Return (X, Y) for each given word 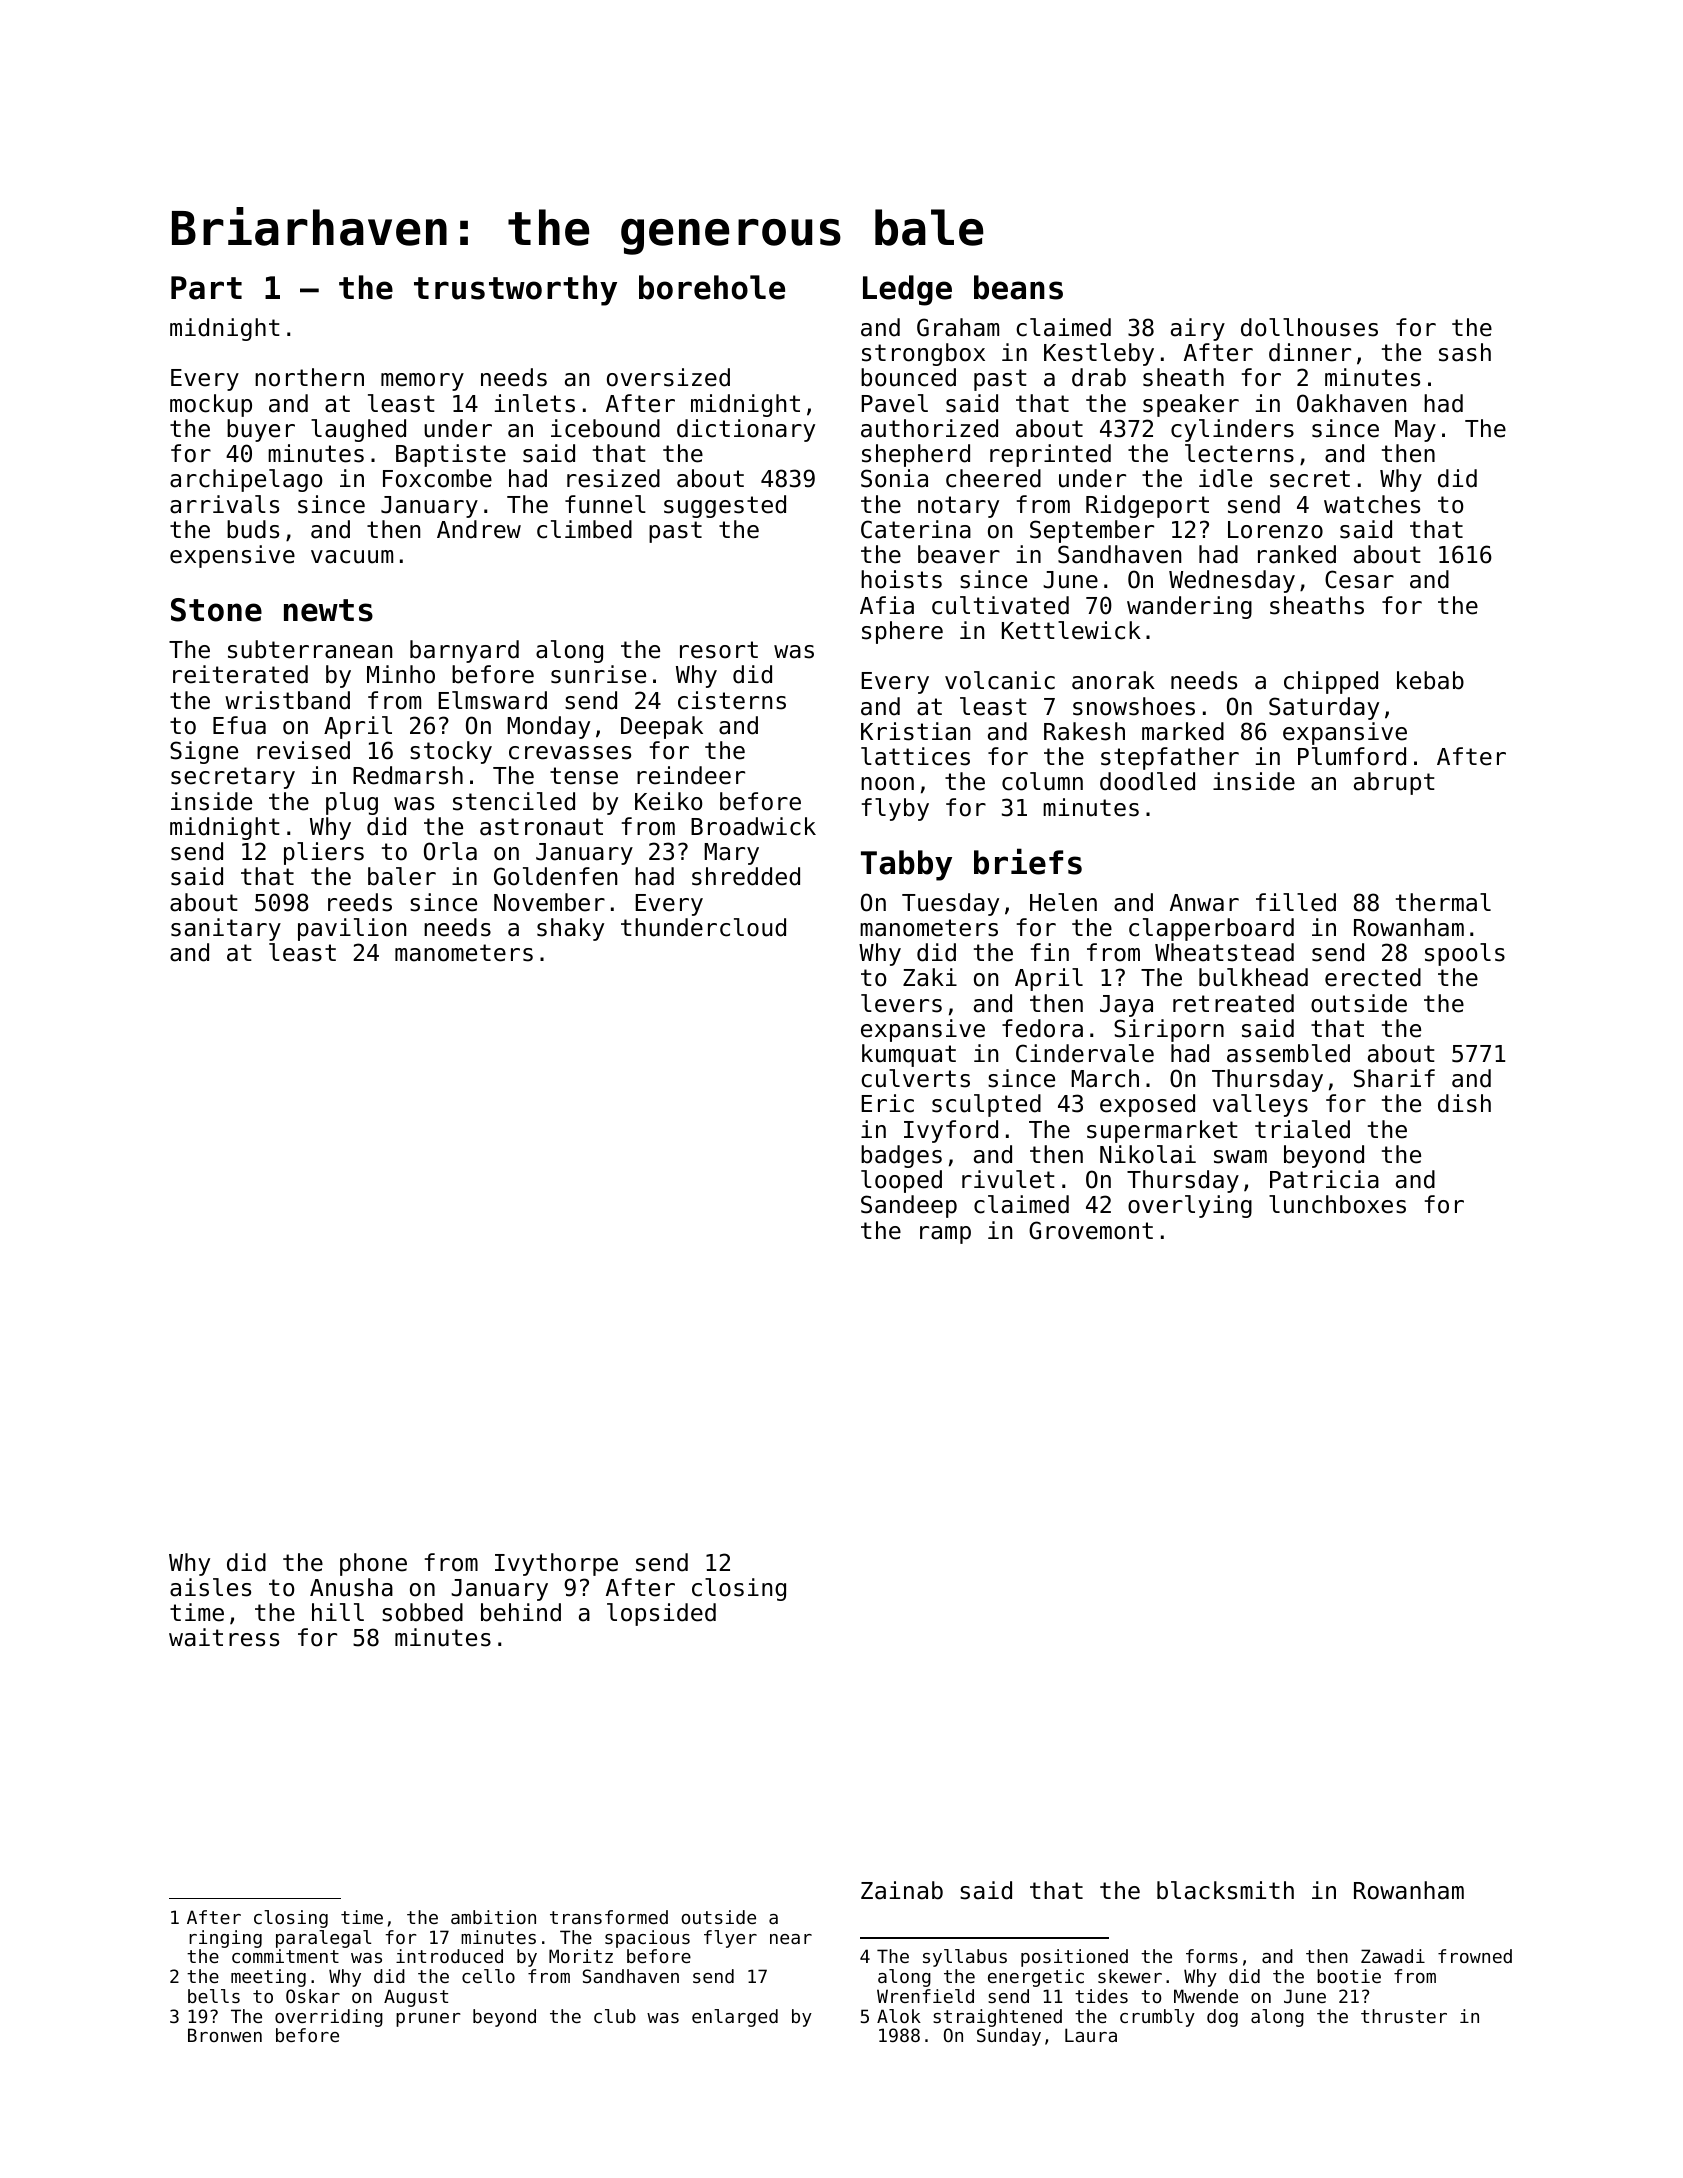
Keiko (668, 801)
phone (373, 1564)
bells (214, 1996)
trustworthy (515, 290)
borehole (712, 287)
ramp (945, 1235)
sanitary (226, 929)
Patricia (1324, 1179)
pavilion (352, 929)
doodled (1147, 781)
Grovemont (1091, 1230)
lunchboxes (1337, 1204)
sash (1465, 352)
